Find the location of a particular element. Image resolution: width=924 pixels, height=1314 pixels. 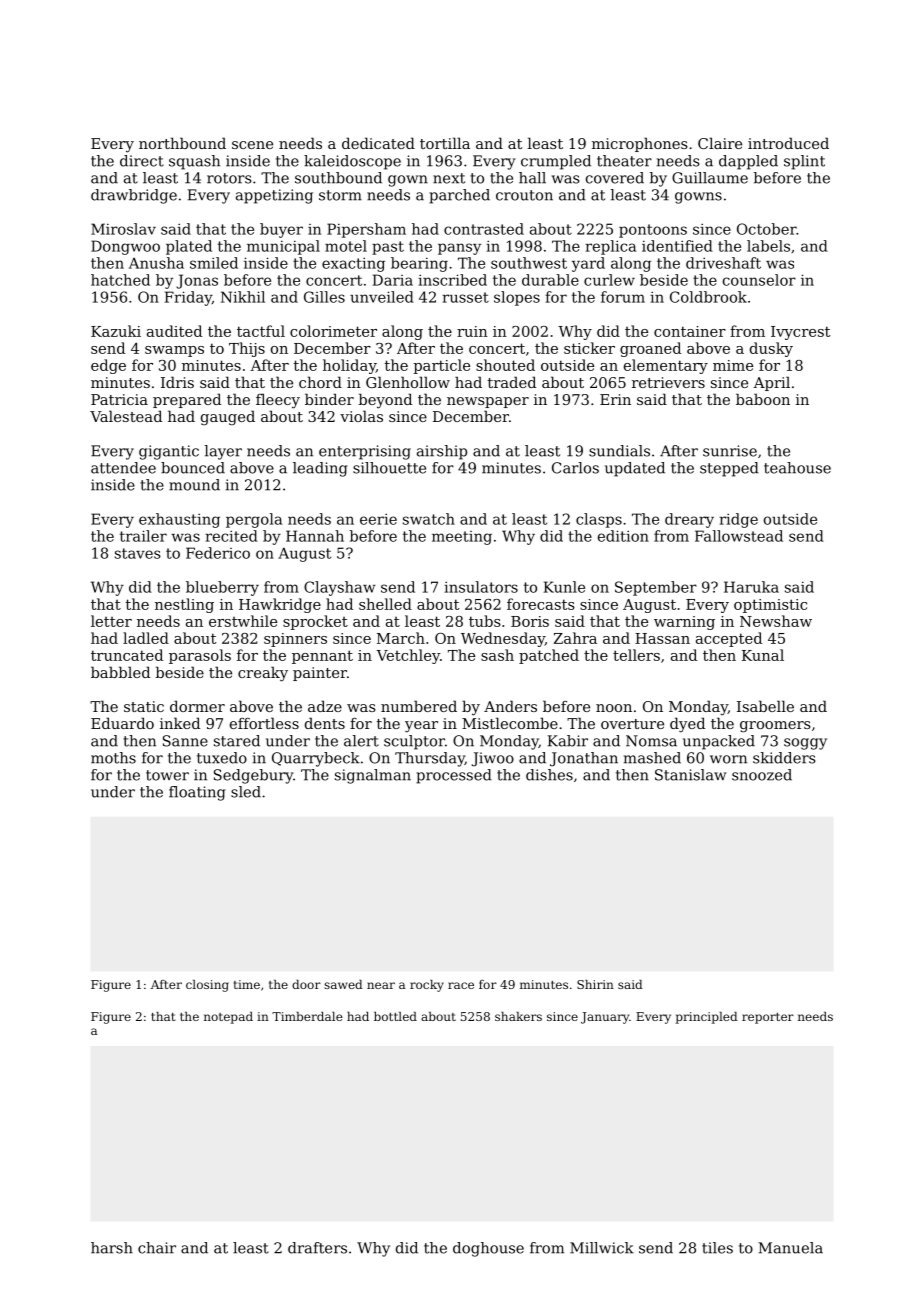

optimistic is located at coordinates (770, 606).
